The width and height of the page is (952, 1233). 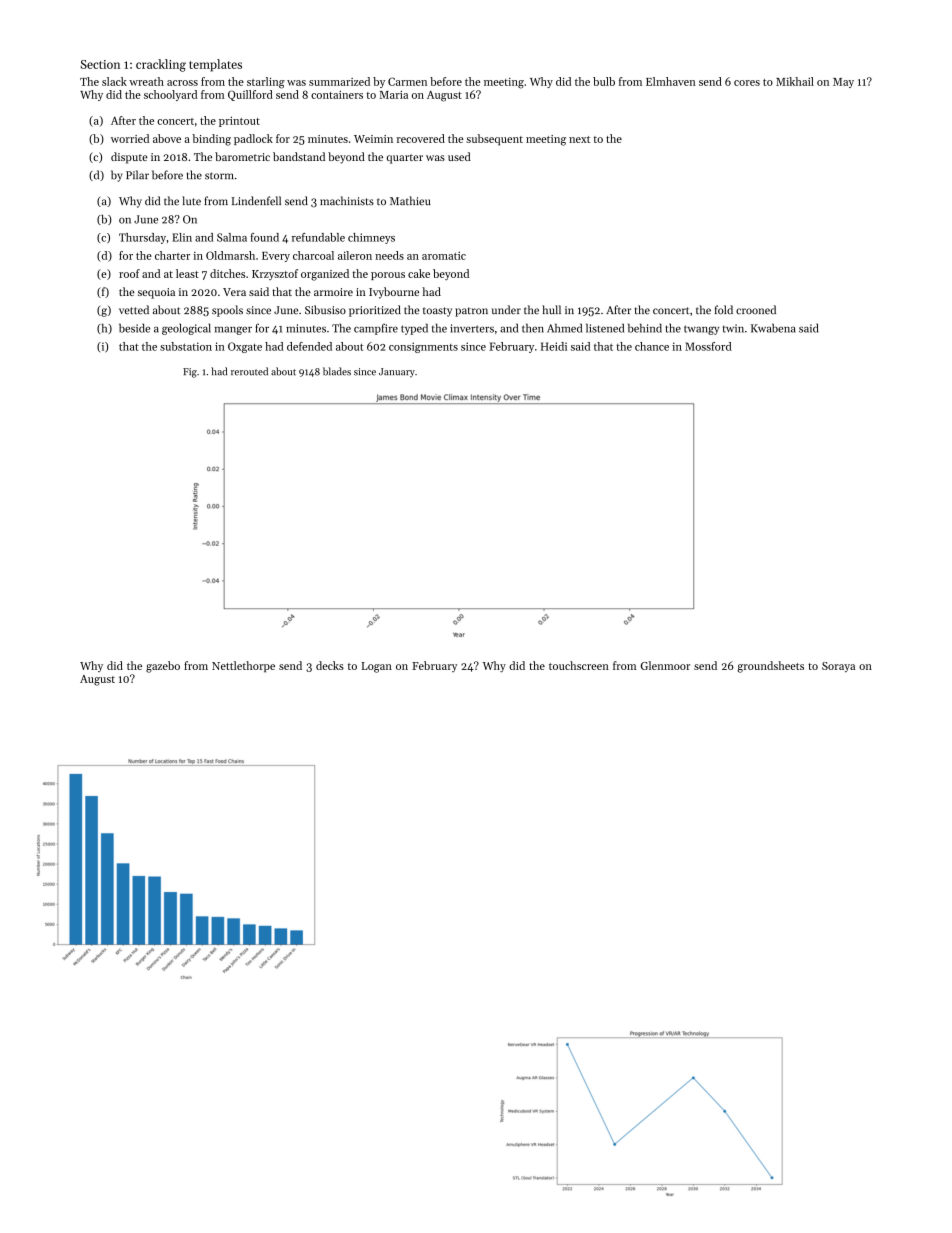 I want to click on gazebo, so click(x=163, y=667).
